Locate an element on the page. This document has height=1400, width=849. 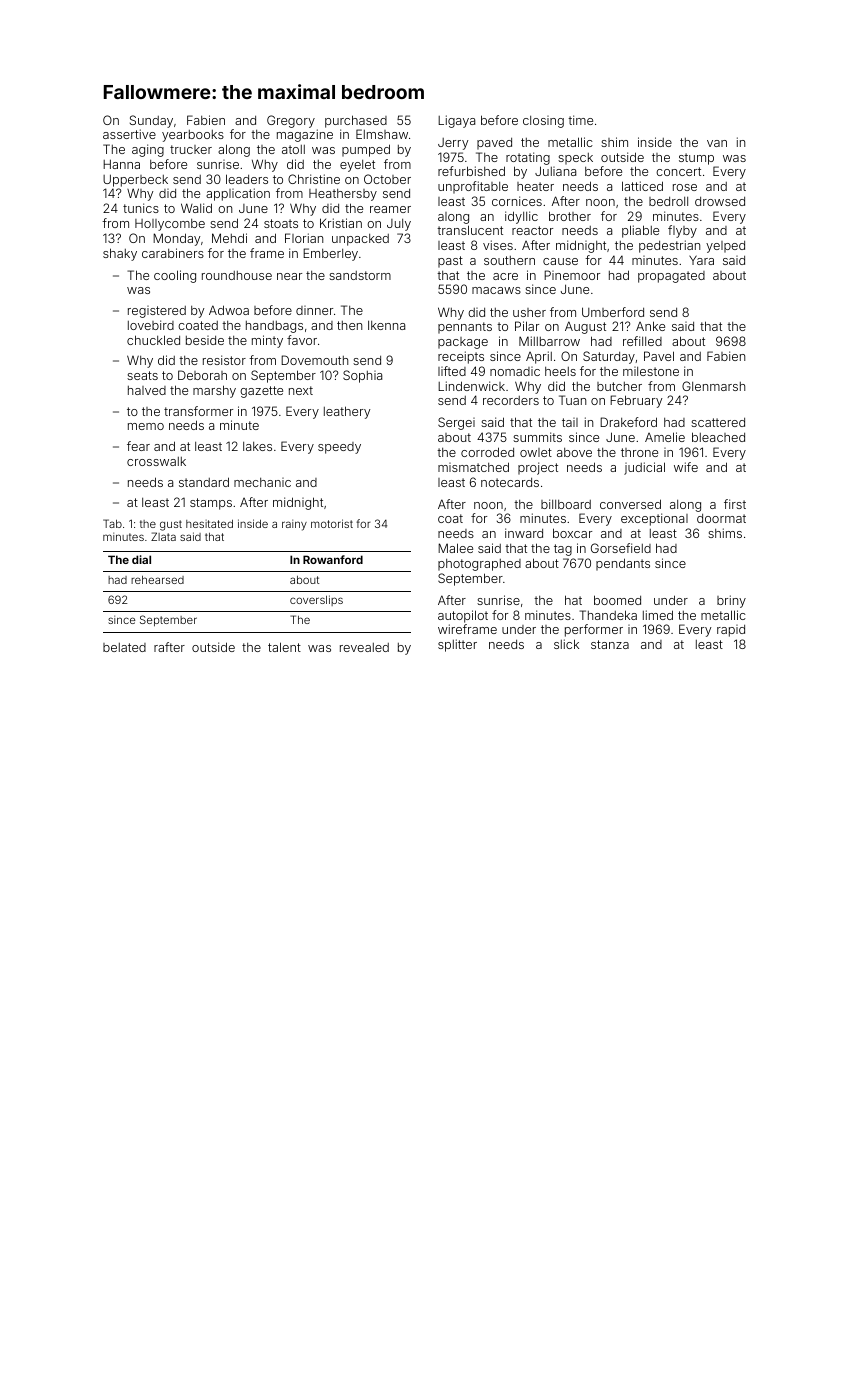
Ligaya is located at coordinates (456, 121).
